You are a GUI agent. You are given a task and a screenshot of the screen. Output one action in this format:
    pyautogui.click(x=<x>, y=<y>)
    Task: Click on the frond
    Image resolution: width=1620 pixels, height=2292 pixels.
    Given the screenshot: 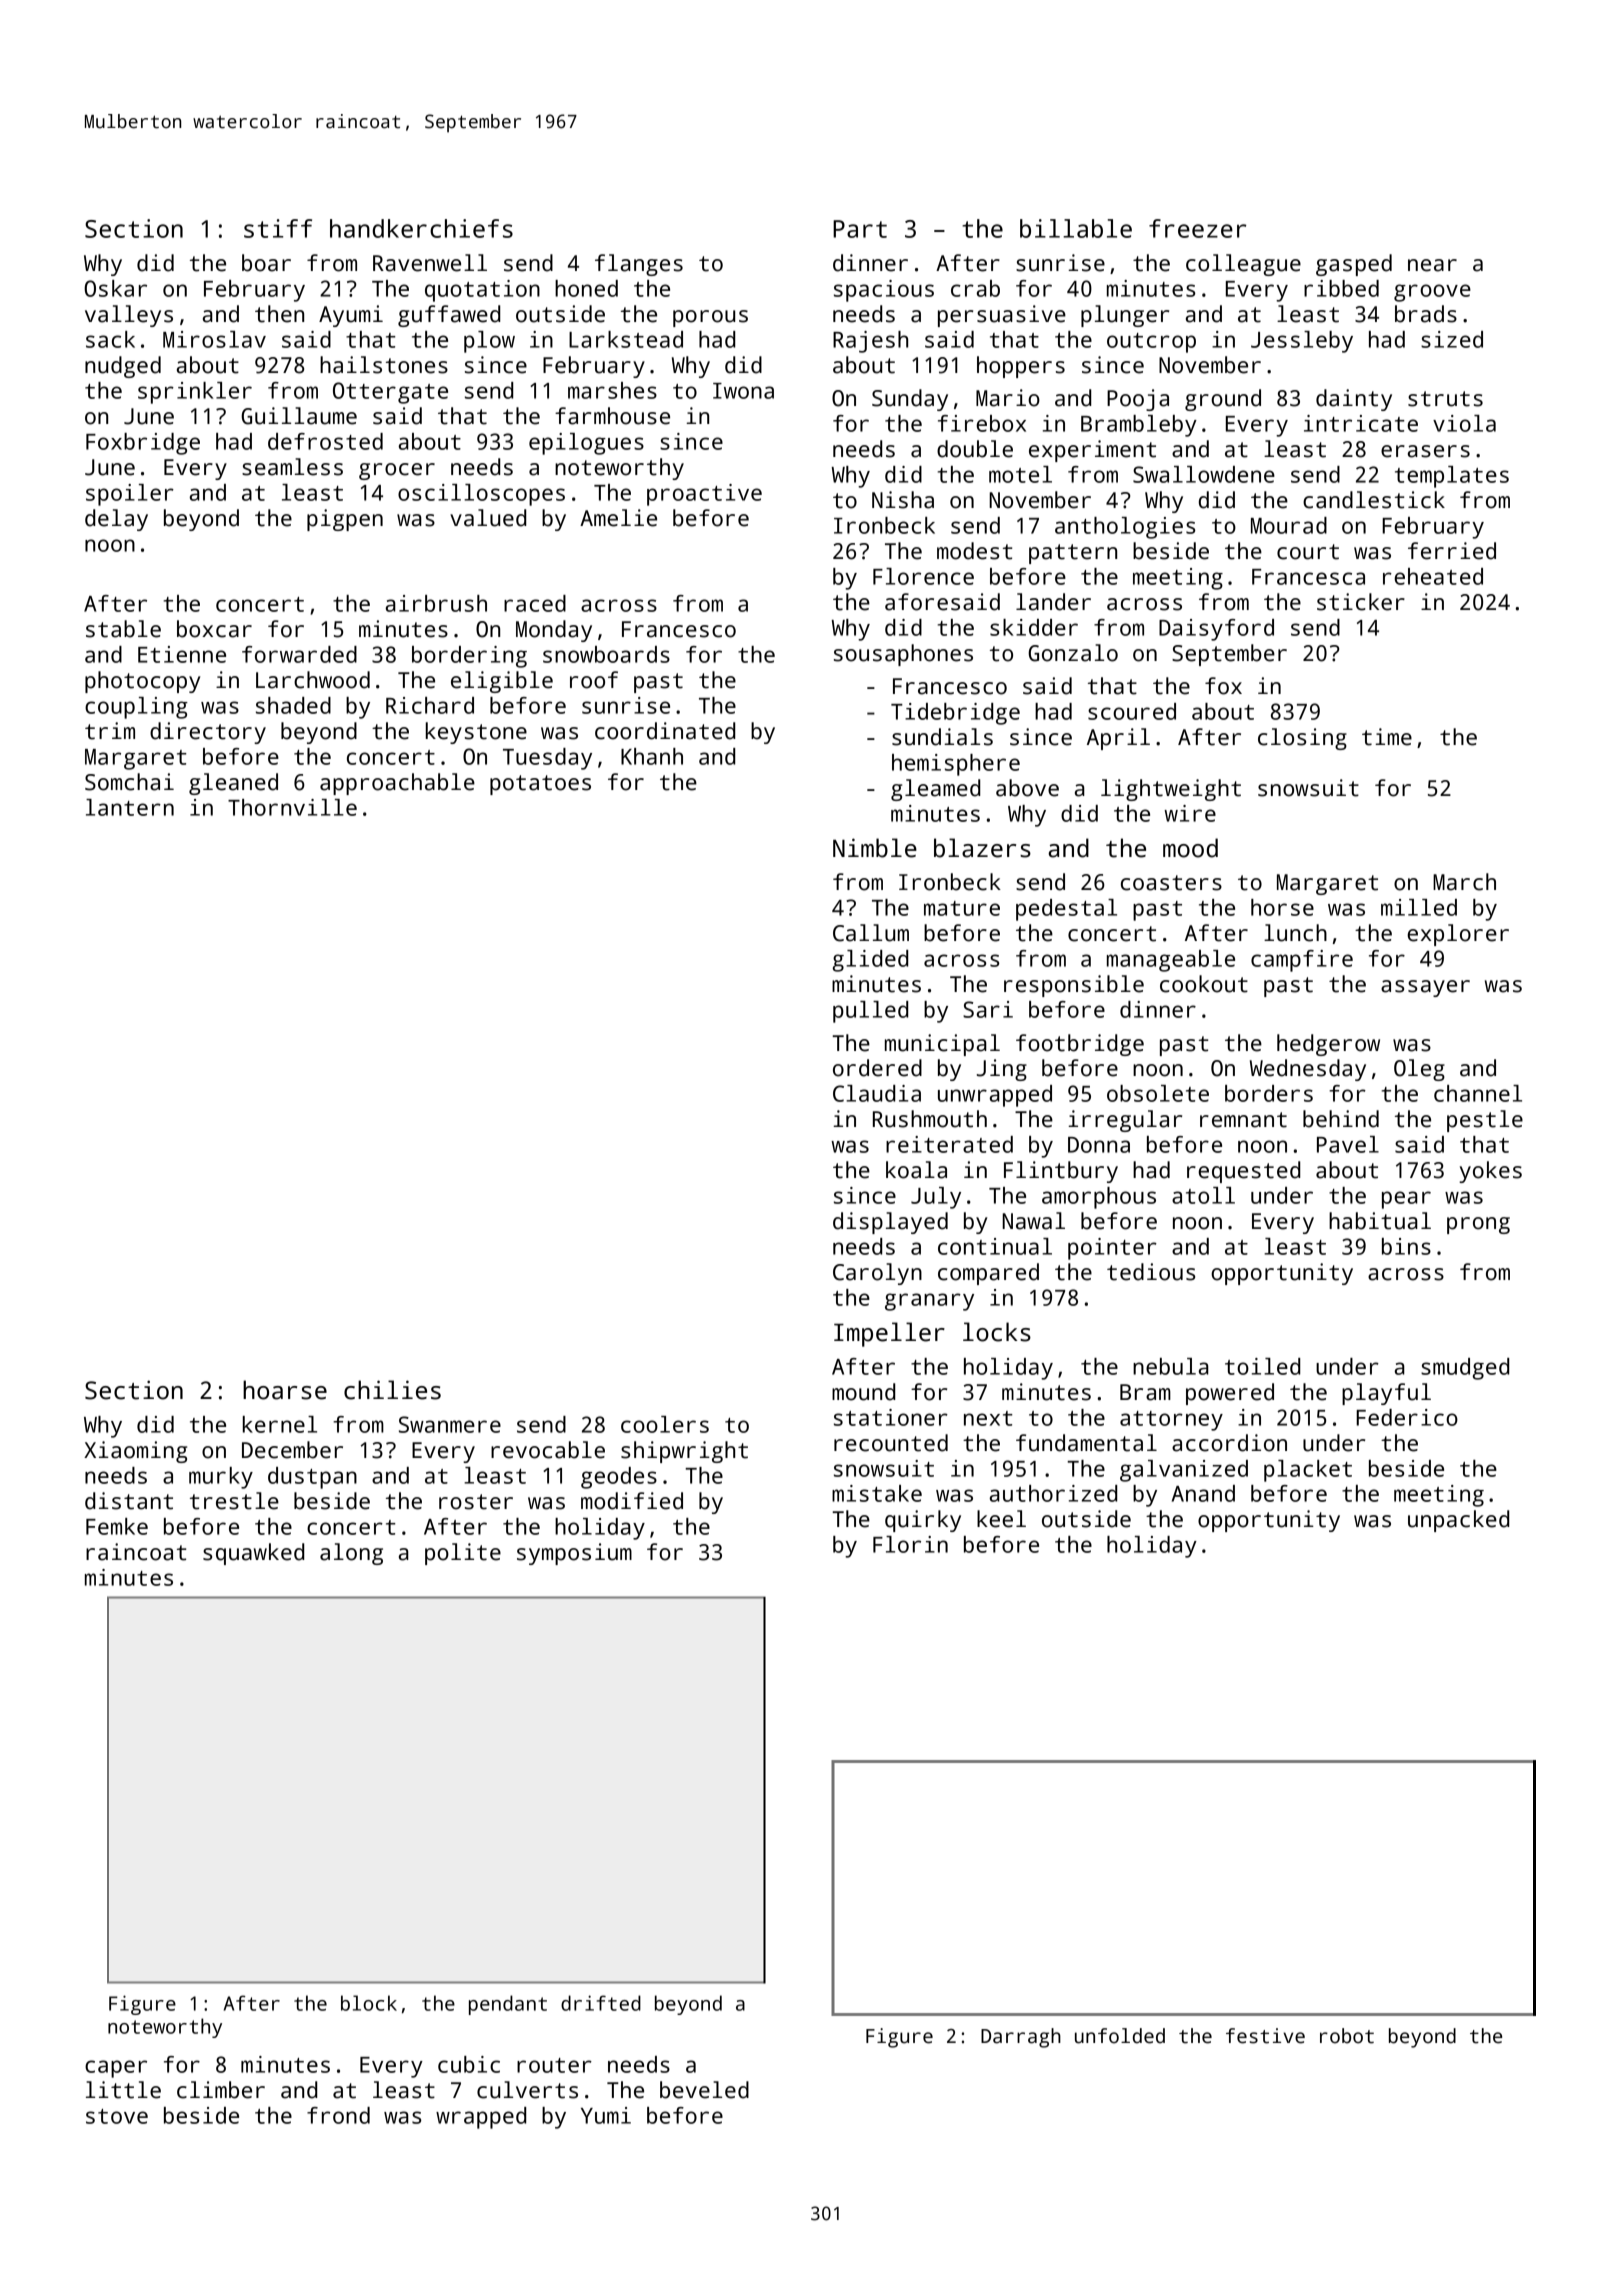 What is the action you would take?
    pyautogui.click(x=338, y=2115)
